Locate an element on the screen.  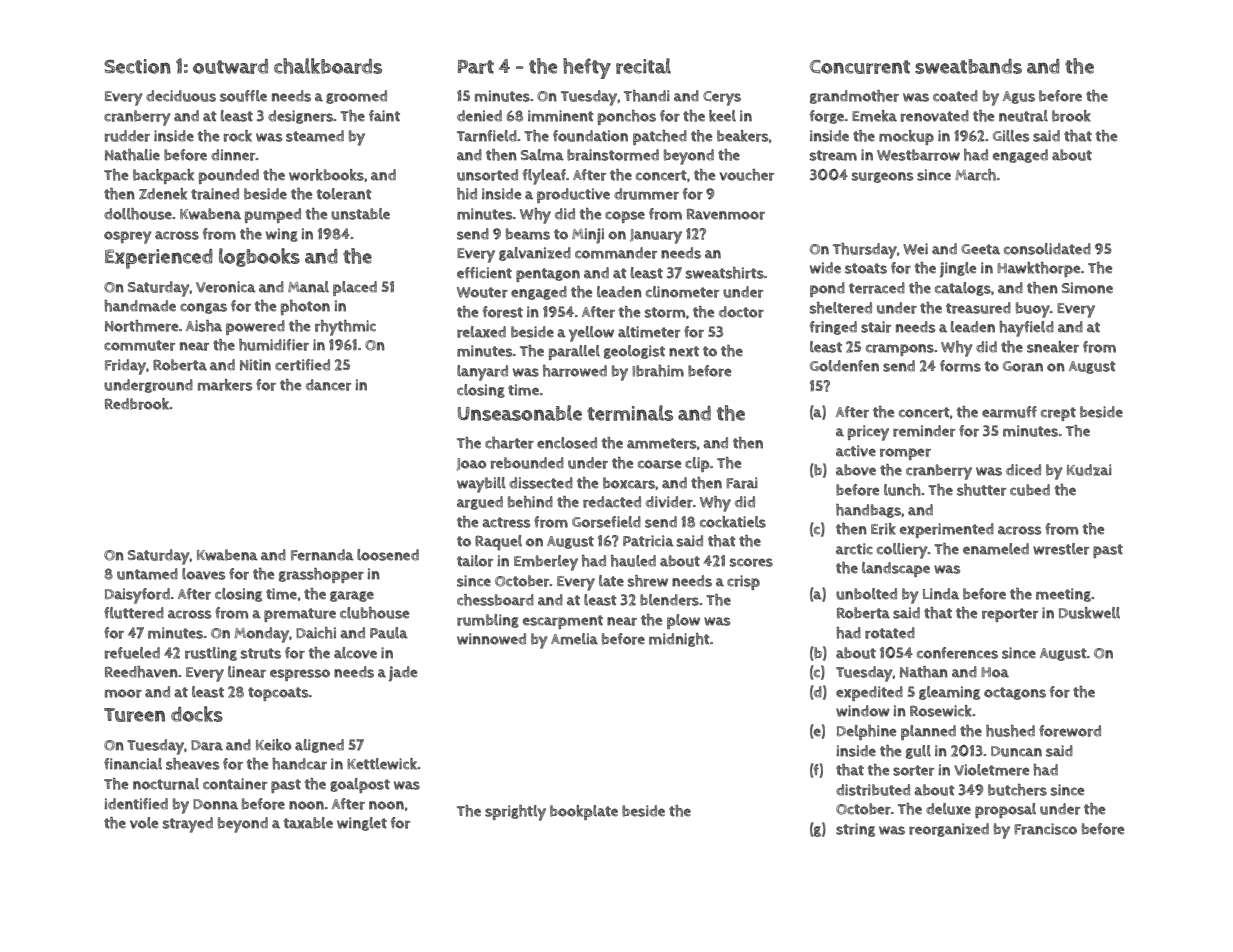
Section is located at coordinates (137, 66).
